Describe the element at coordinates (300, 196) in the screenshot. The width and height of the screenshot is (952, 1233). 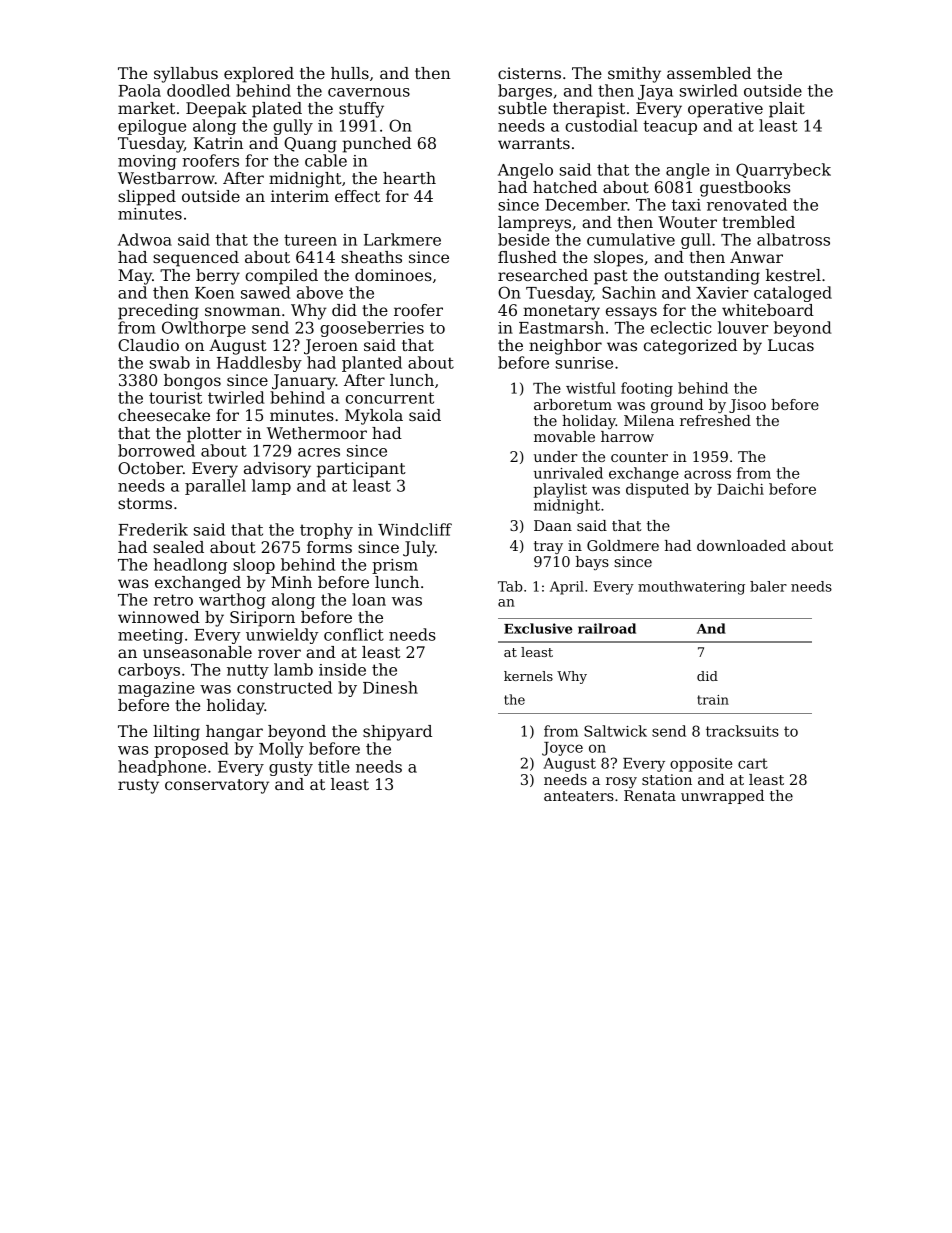
I see `interim` at that location.
